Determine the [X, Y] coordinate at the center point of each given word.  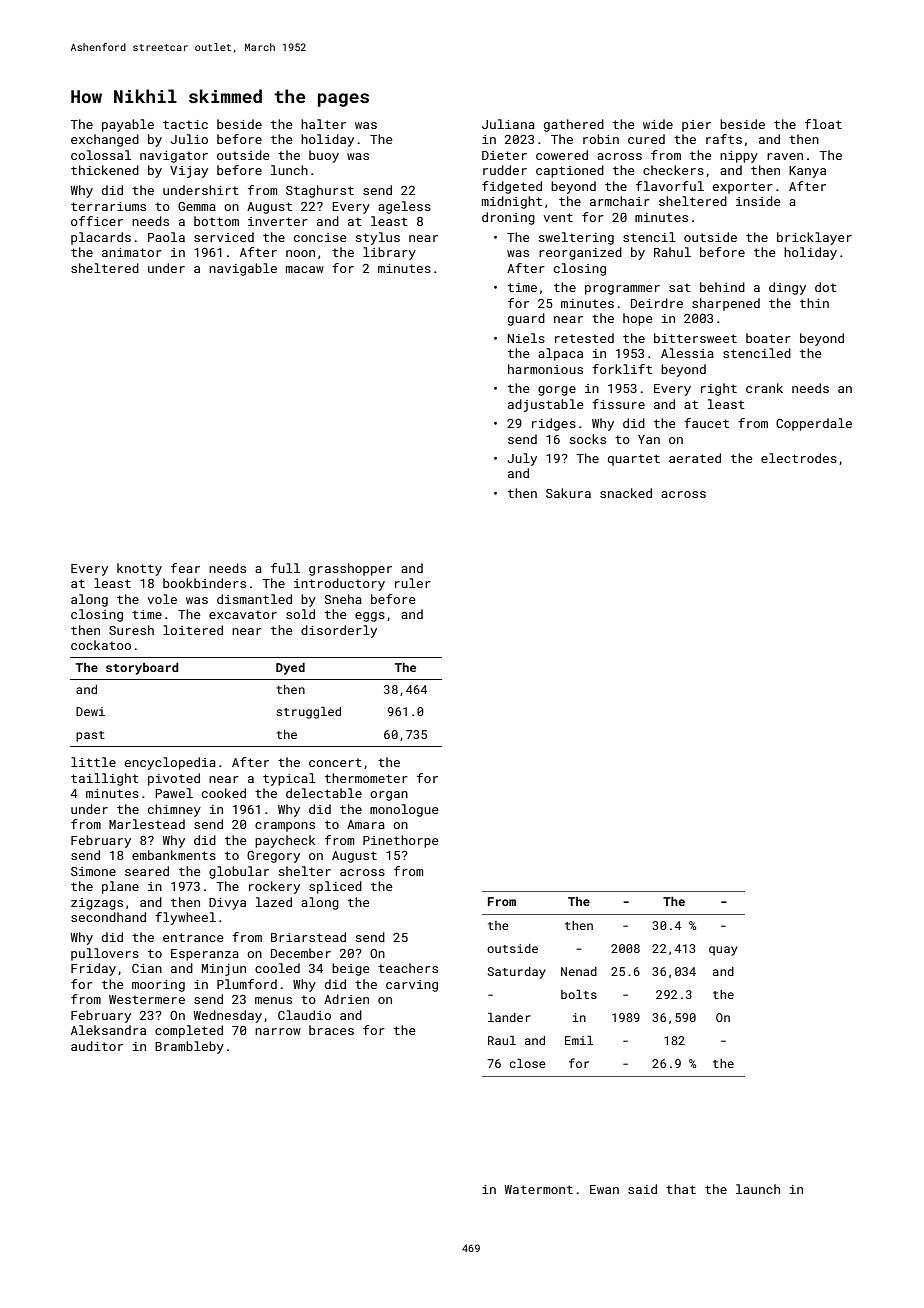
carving [412, 986]
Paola [166, 237]
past [90, 736]
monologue [404, 810]
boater [768, 338]
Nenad [579, 971]
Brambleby [189, 1047]
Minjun [224, 970]
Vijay [189, 172]
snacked [626, 493]
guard [526, 319]
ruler [413, 583]
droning [508, 218]
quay [723, 951]
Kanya [807, 172]
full [285, 568]
